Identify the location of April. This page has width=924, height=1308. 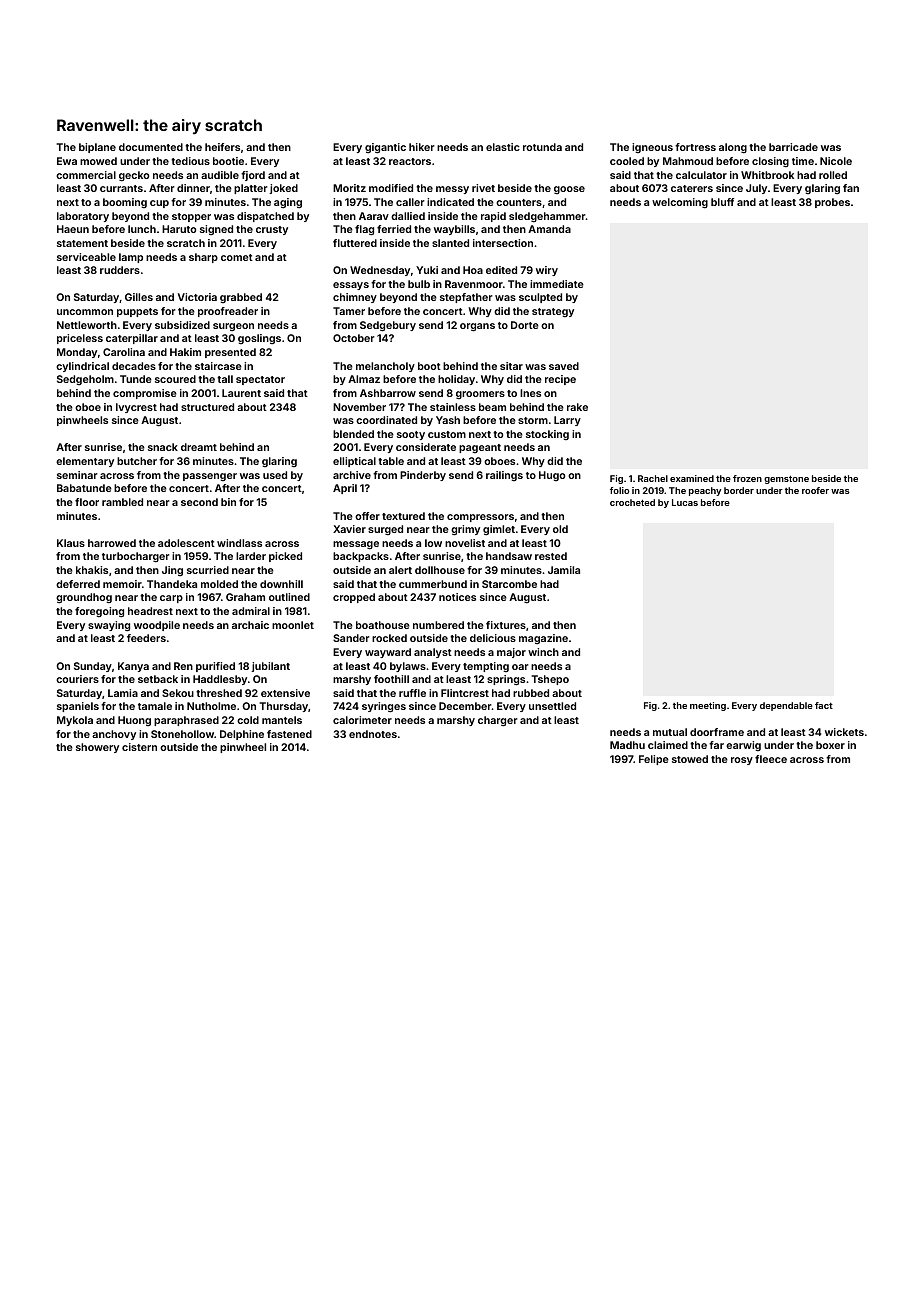
(345, 489).
